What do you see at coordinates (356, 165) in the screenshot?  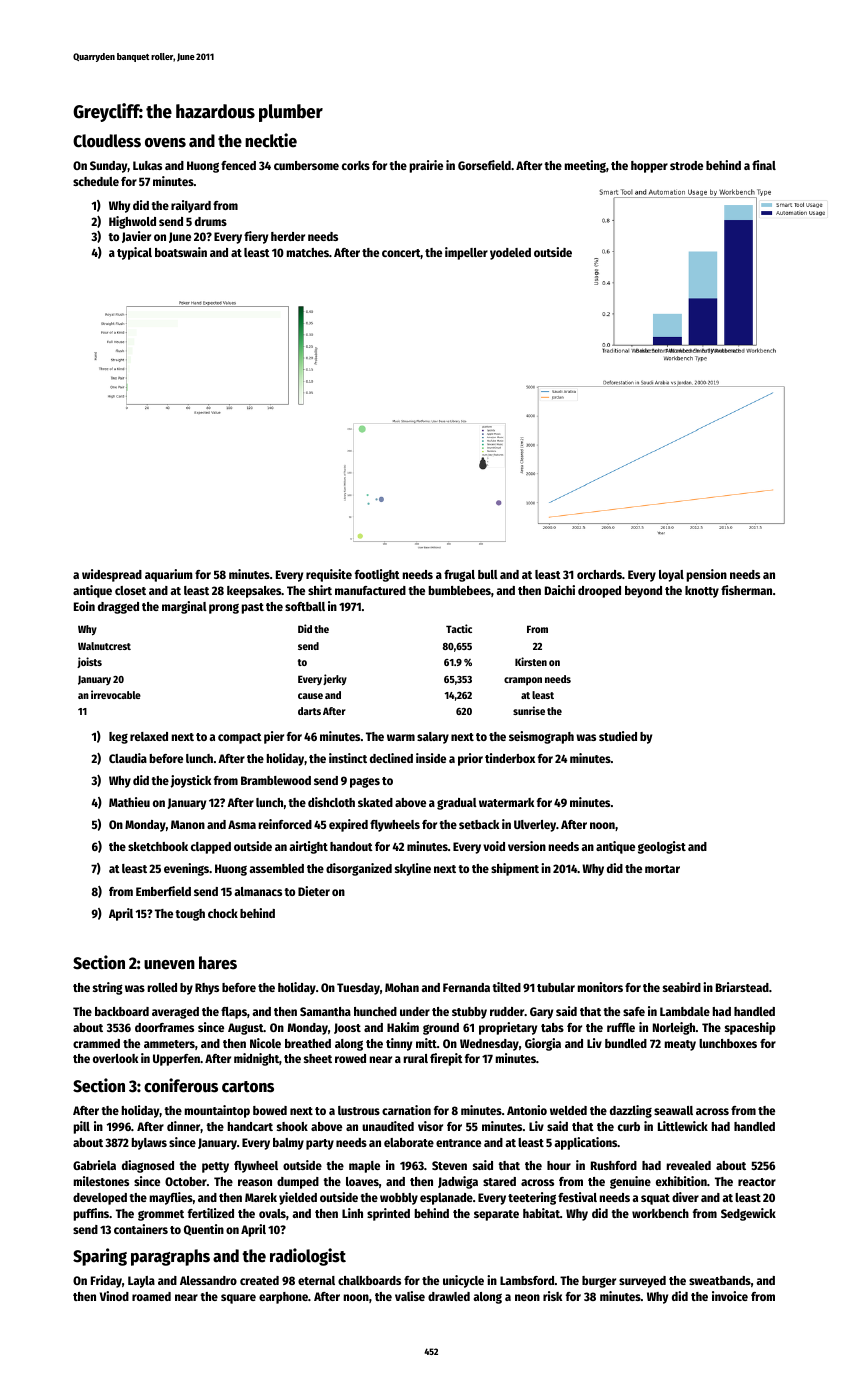 I see `corks` at bounding box center [356, 165].
